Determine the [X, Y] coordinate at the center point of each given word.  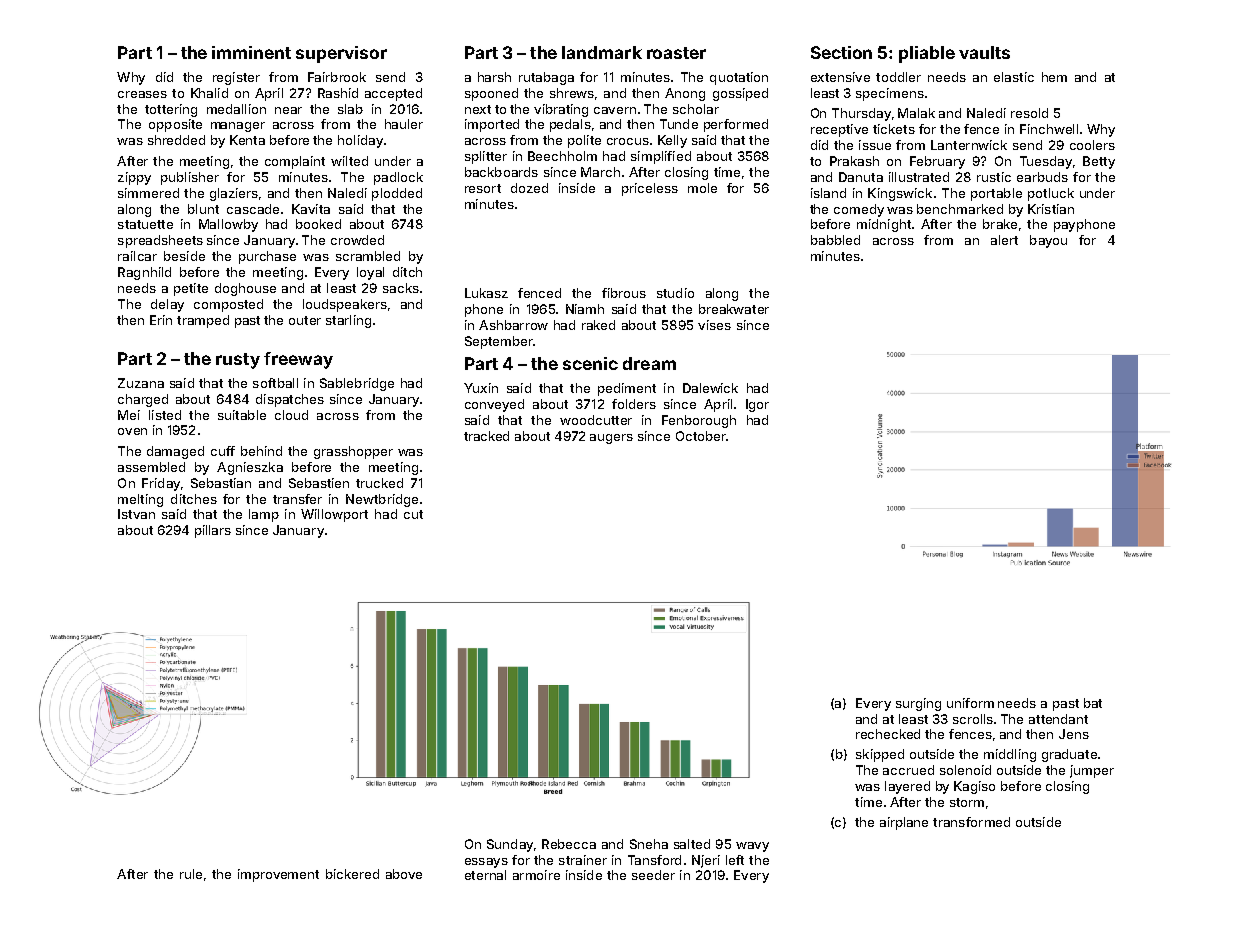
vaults [984, 52]
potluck [1051, 194]
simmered [148, 193]
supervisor [341, 54]
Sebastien [319, 483]
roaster [676, 53]
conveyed [494, 405]
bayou [1048, 241]
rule [191, 874]
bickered [352, 874]
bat [1093, 703]
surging [918, 704]
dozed [529, 188]
